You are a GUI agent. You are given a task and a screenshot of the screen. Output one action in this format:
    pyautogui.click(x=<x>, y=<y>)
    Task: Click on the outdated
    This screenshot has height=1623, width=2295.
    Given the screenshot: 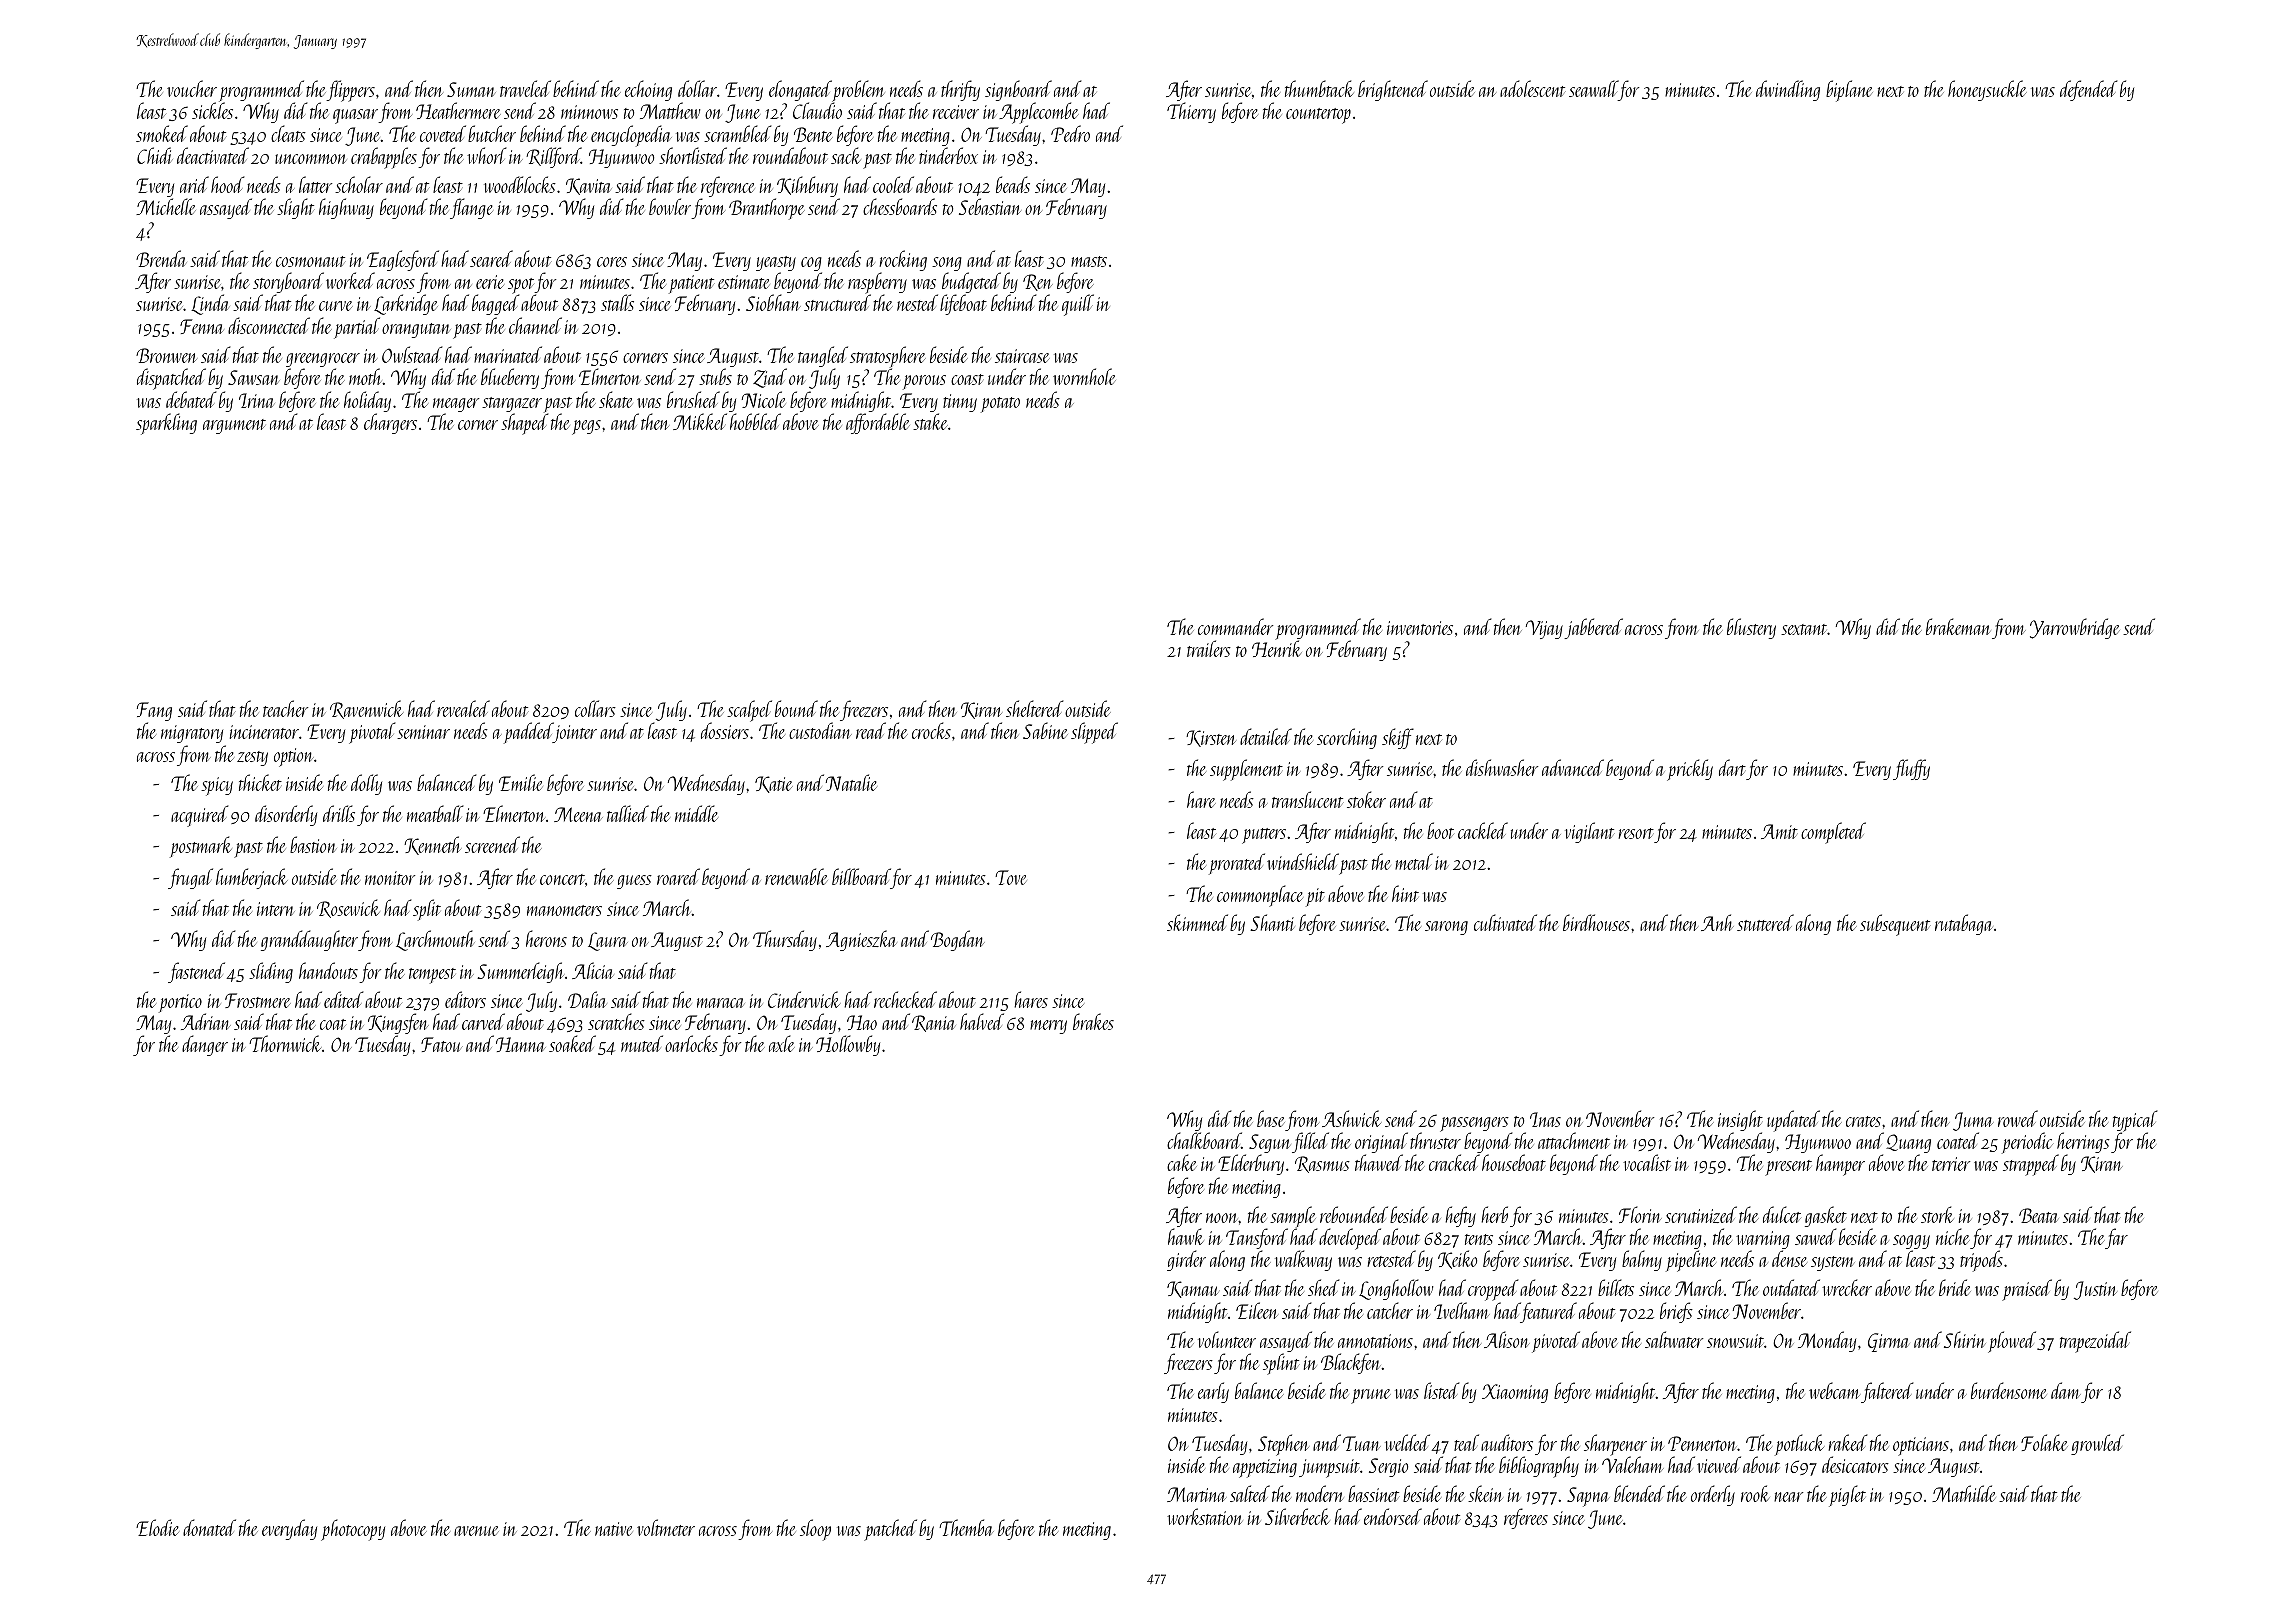 What is the action you would take?
    pyautogui.click(x=1791, y=1287)
